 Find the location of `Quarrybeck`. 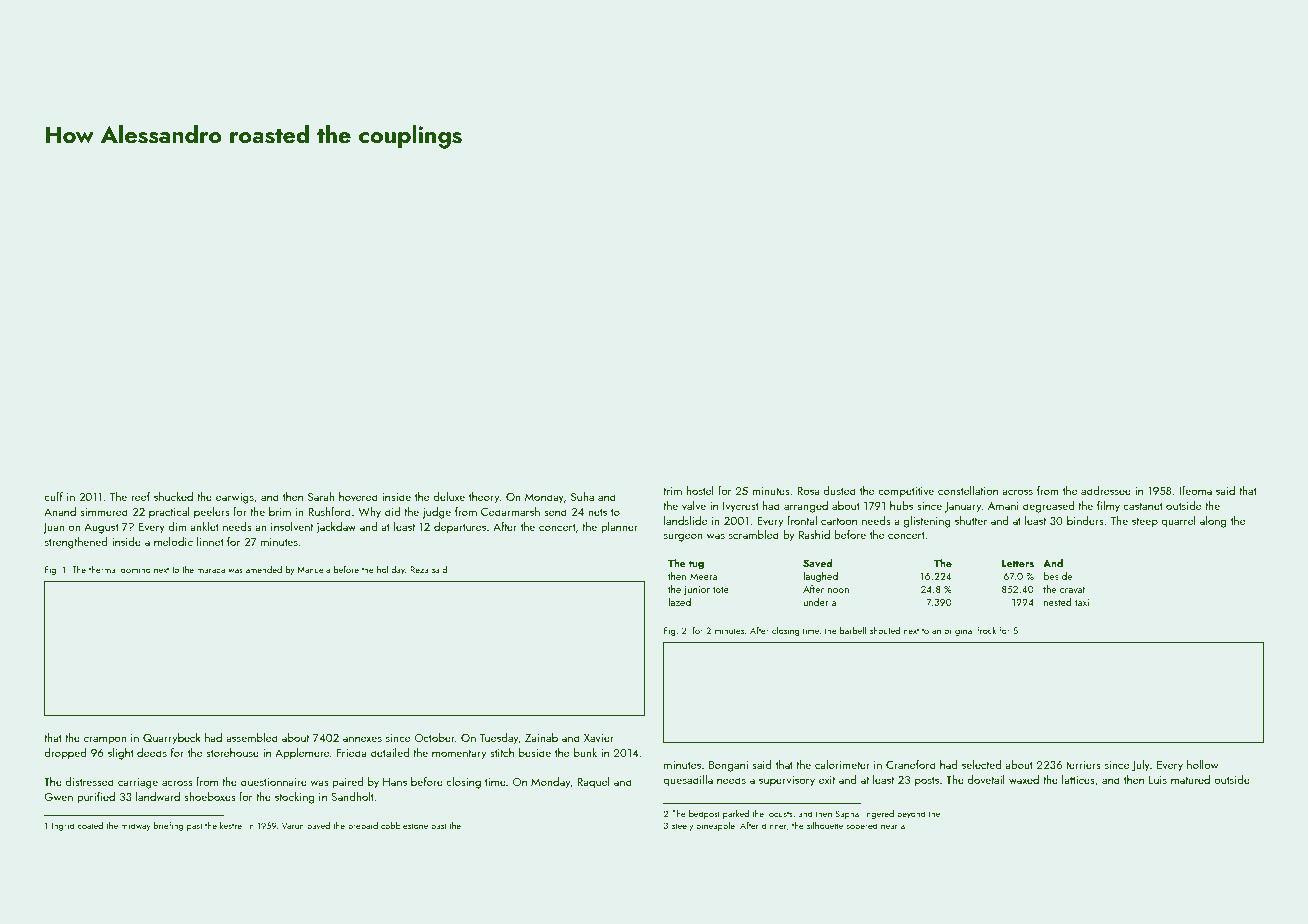

Quarrybeck is located at coordinates (172, 739).
